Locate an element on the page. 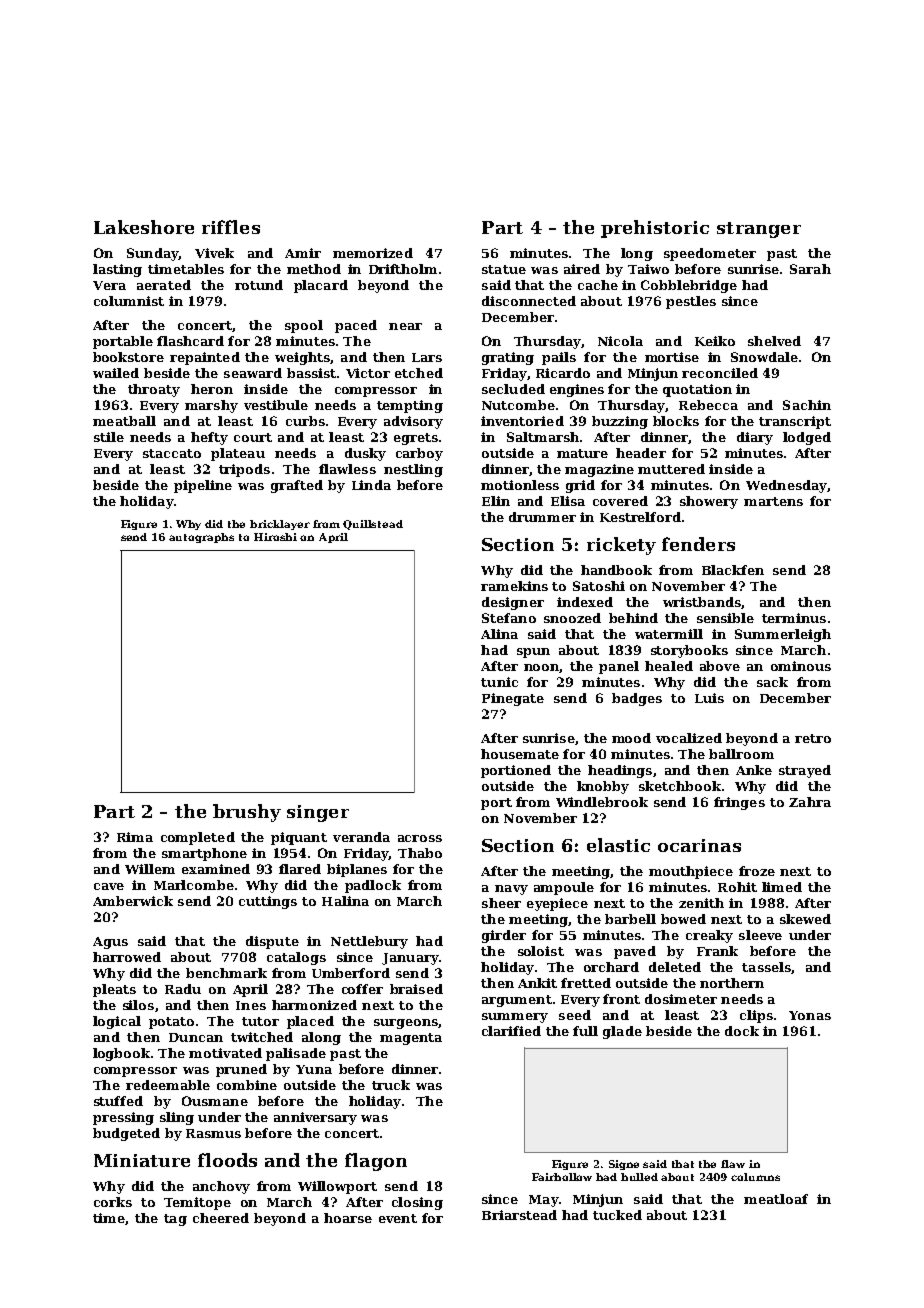 This document has height=1308, width=924. tucked is located at coordinates (617, 1215).
